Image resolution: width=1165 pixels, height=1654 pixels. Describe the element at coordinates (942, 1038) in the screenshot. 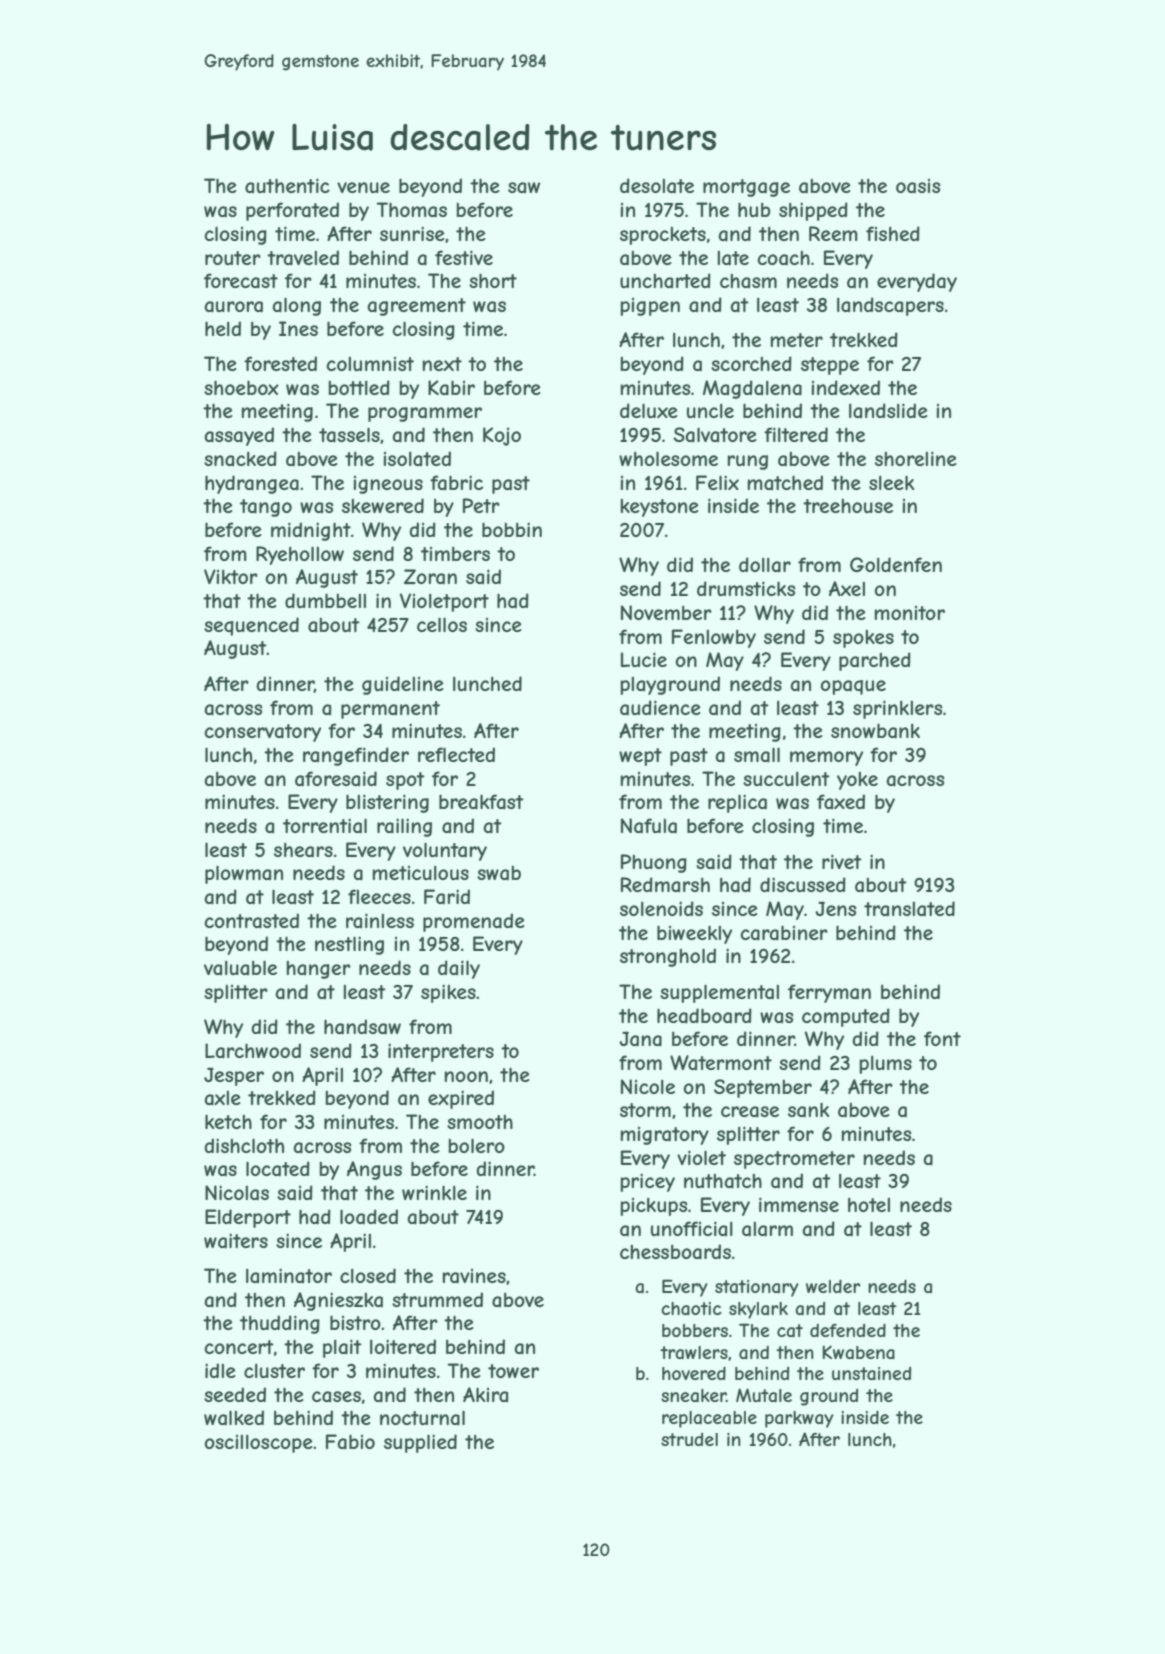

I see `font` at that location.
